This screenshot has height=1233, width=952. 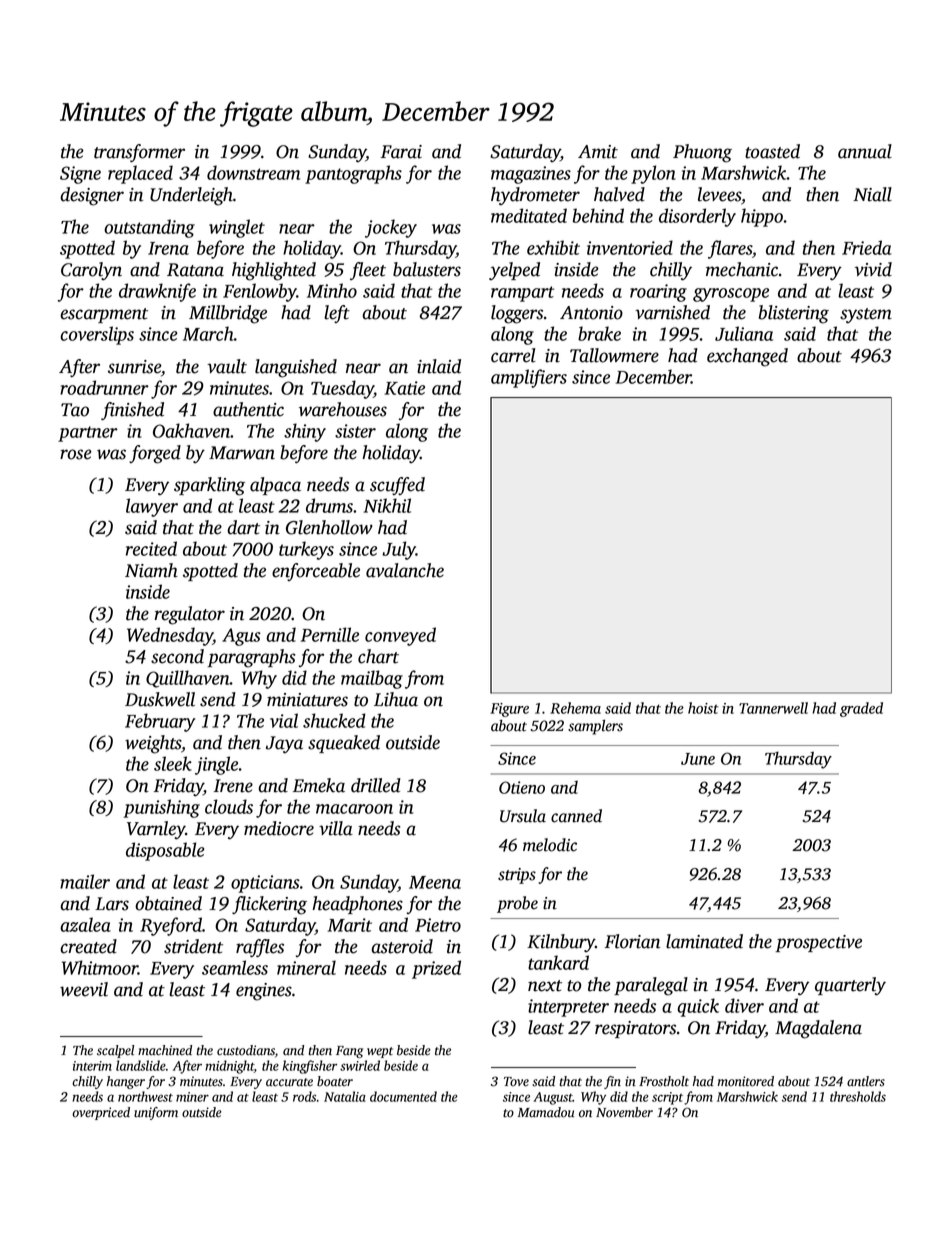 What do you see at coordinates (598, 152) in the screenshot?
I see `Amit` at bounding box center [598, 152].
